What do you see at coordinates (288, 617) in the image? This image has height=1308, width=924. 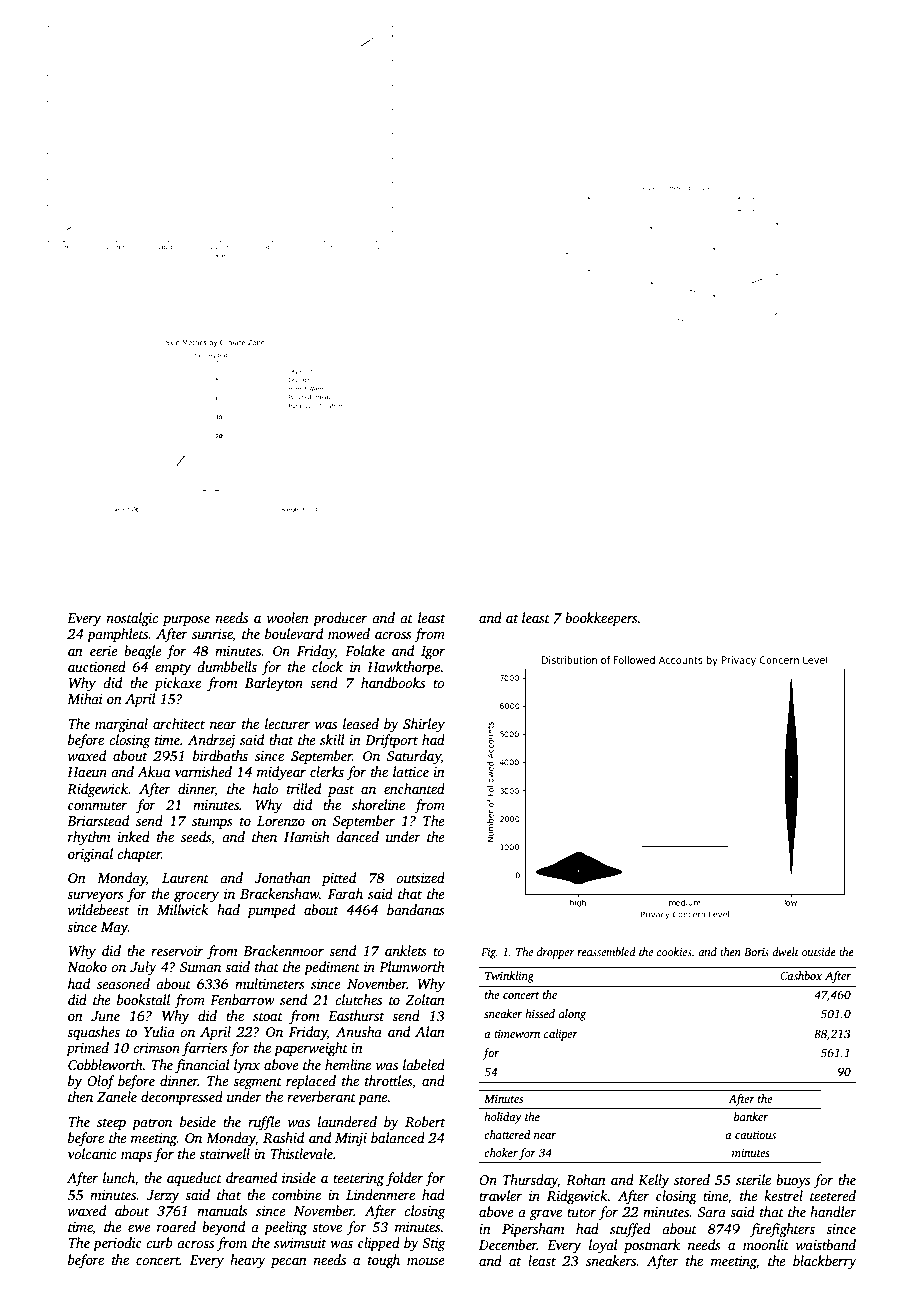 I see `woolen` at bounding box center [288, 617].
